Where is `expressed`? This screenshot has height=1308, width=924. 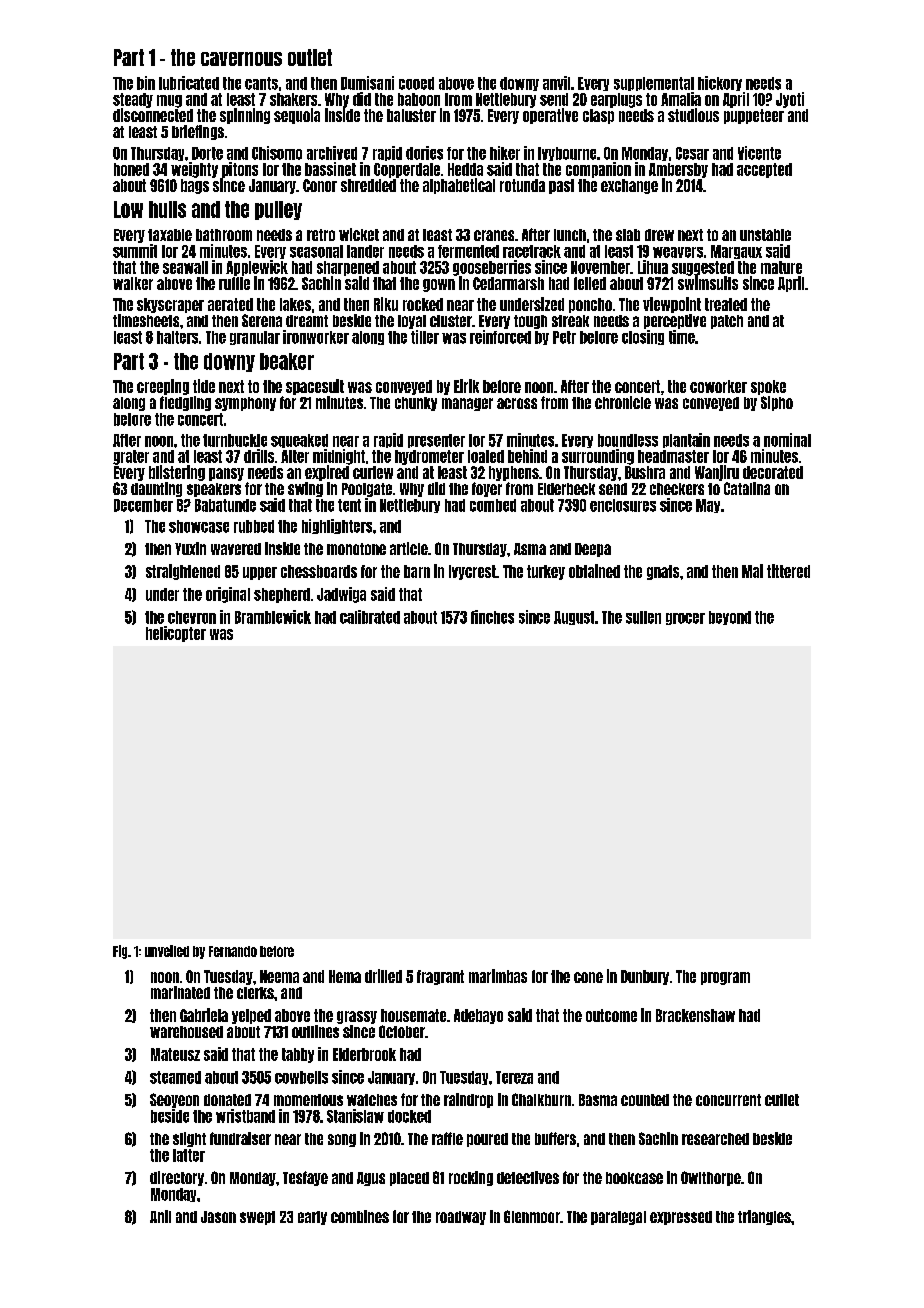
expressed is located at coordinates (681, 1218).
